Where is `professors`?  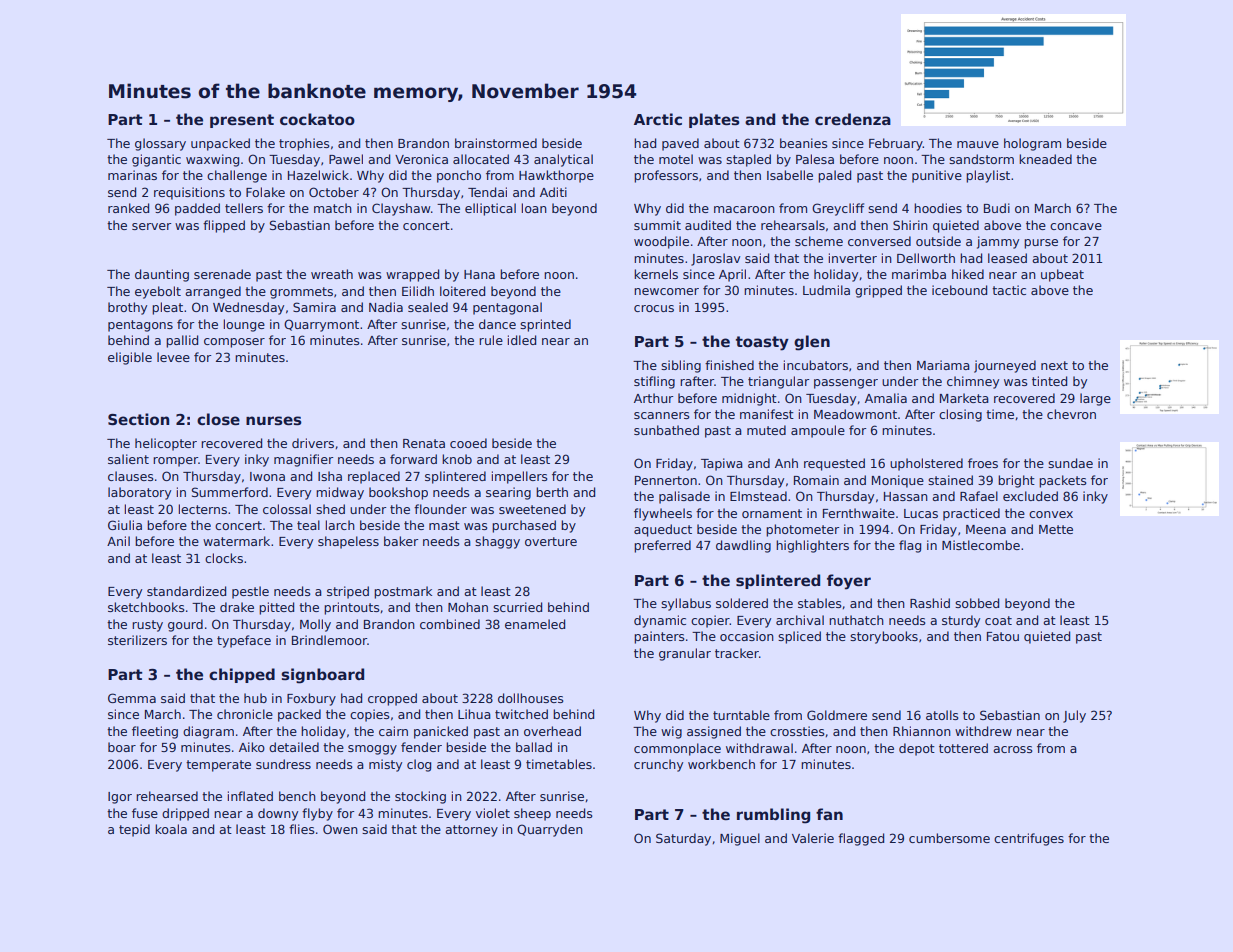
professors is located at coordinates (666, 176).
